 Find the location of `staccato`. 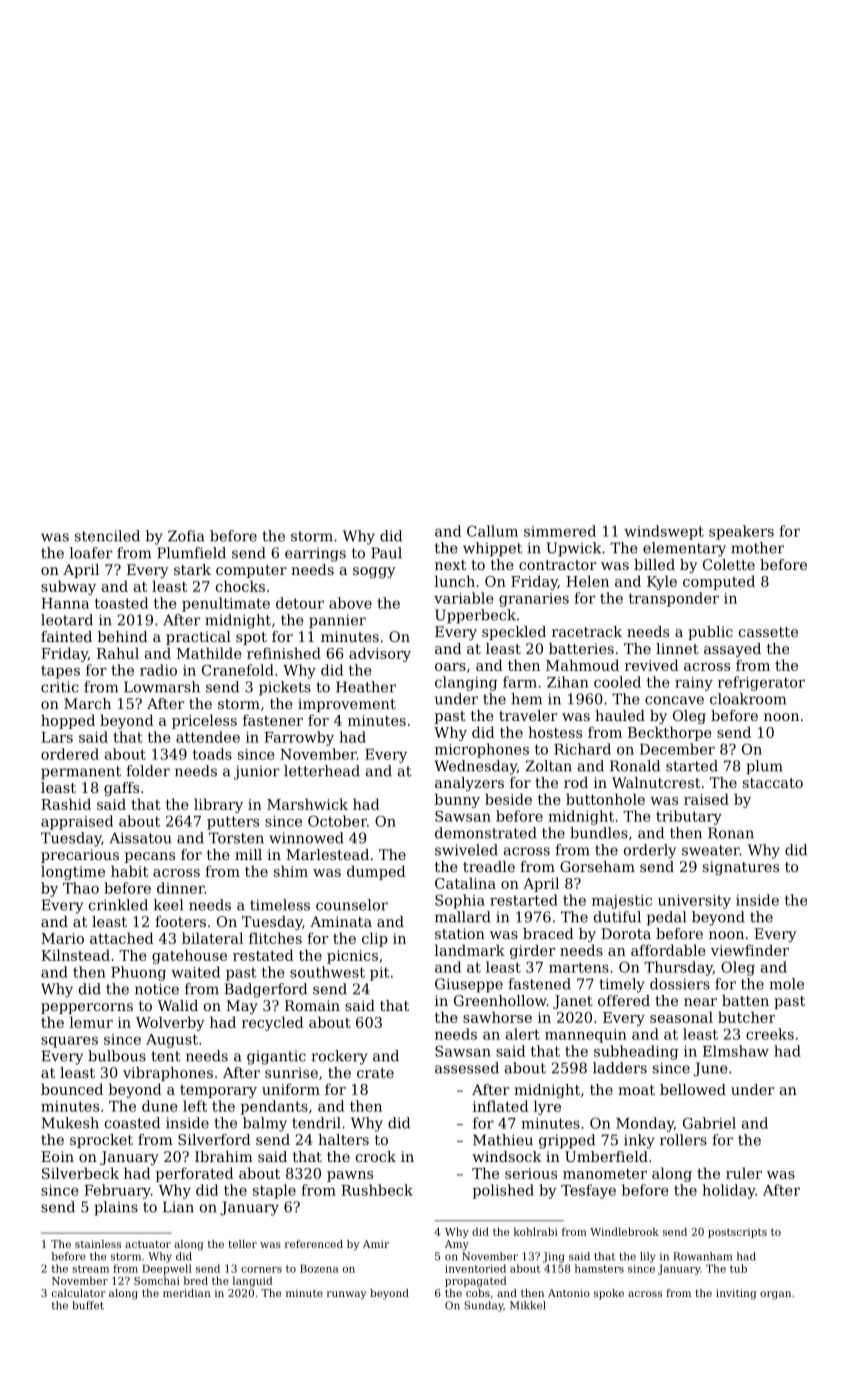

staccato is located at coordinates (773, 783).
